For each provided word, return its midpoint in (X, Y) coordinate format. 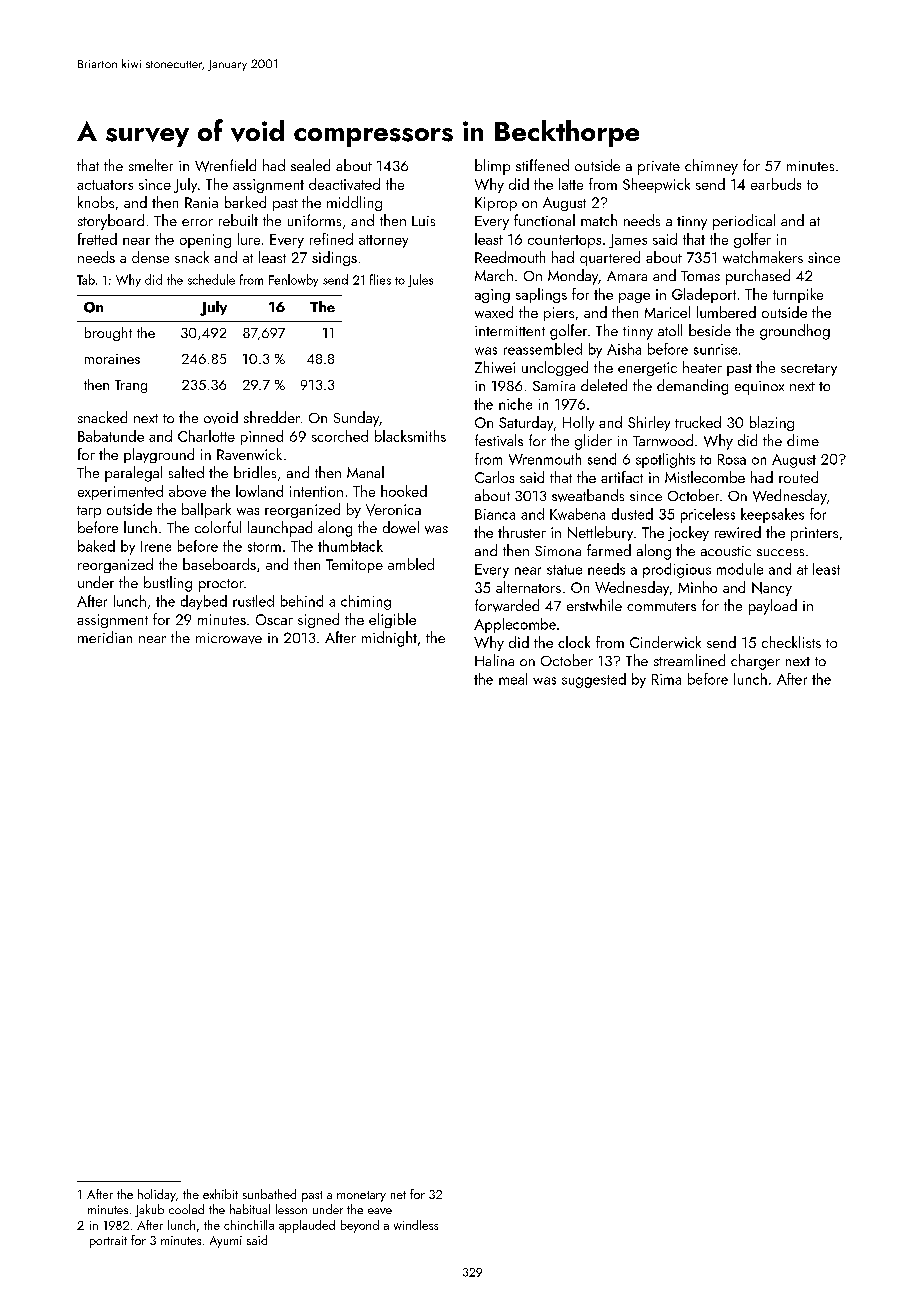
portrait (108, 1242)
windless (416, 1225)
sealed (310, 165)
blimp (492, 167)
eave (380, 1211)
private (659, 168)
